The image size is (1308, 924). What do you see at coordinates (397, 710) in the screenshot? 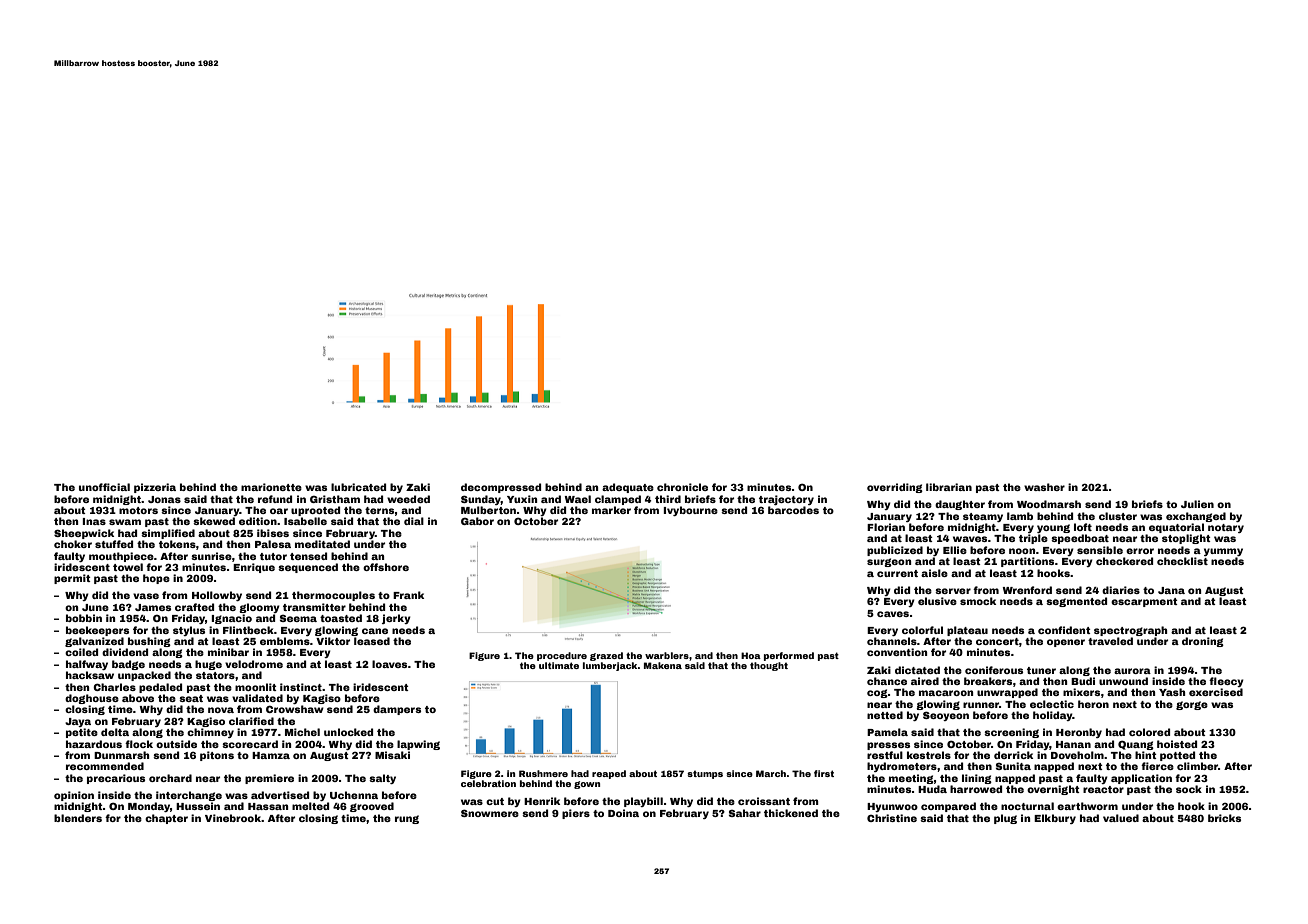
I see `dampers` at bounding box center [397, 710].
